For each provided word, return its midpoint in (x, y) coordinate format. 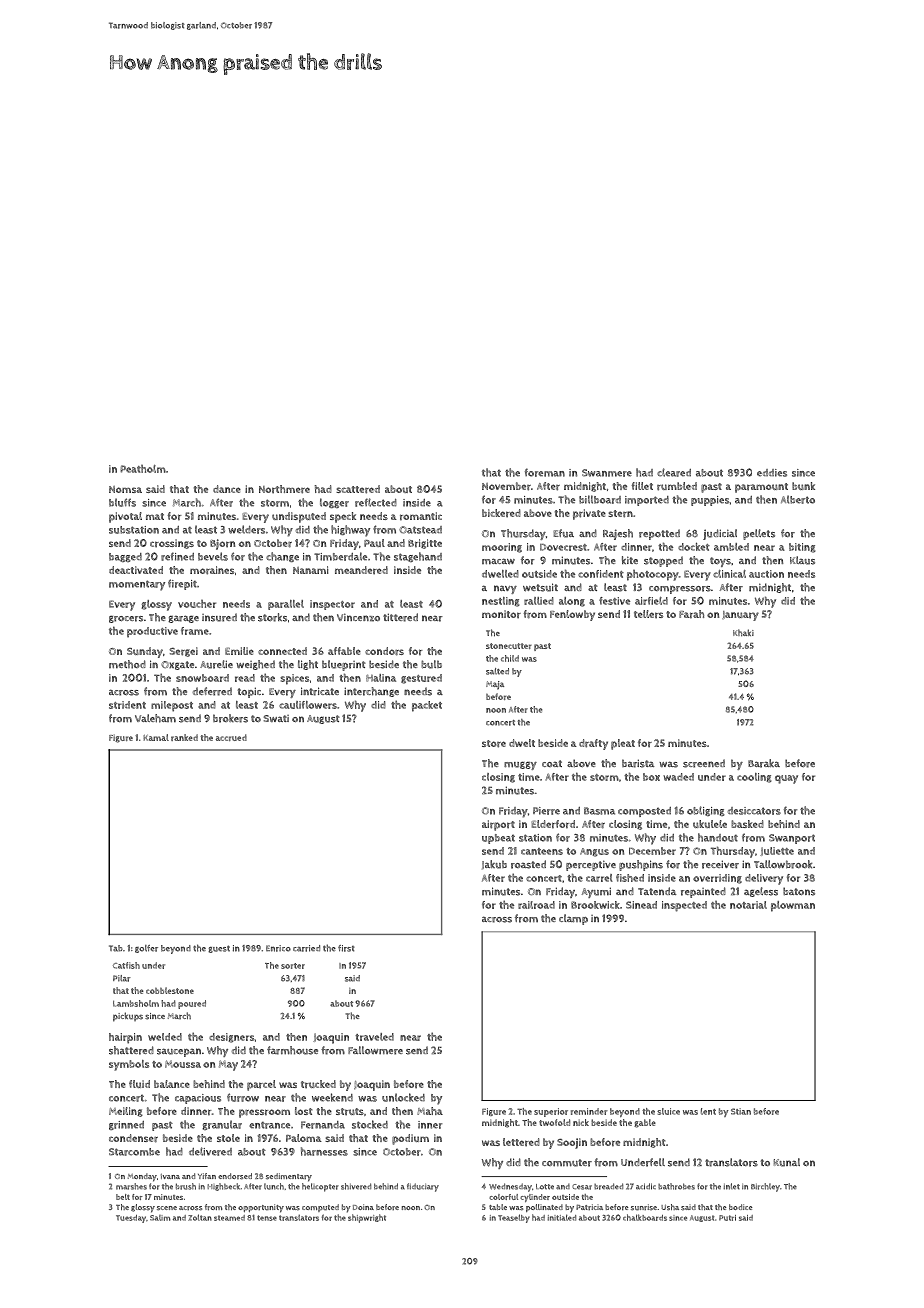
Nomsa (125, 489)
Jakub (494, 864)
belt (123, 1197)
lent (708, 1111)
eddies (772, 473)
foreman (545, 472)
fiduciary (423, 1187)
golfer (146, 949)
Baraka (764, 763)
